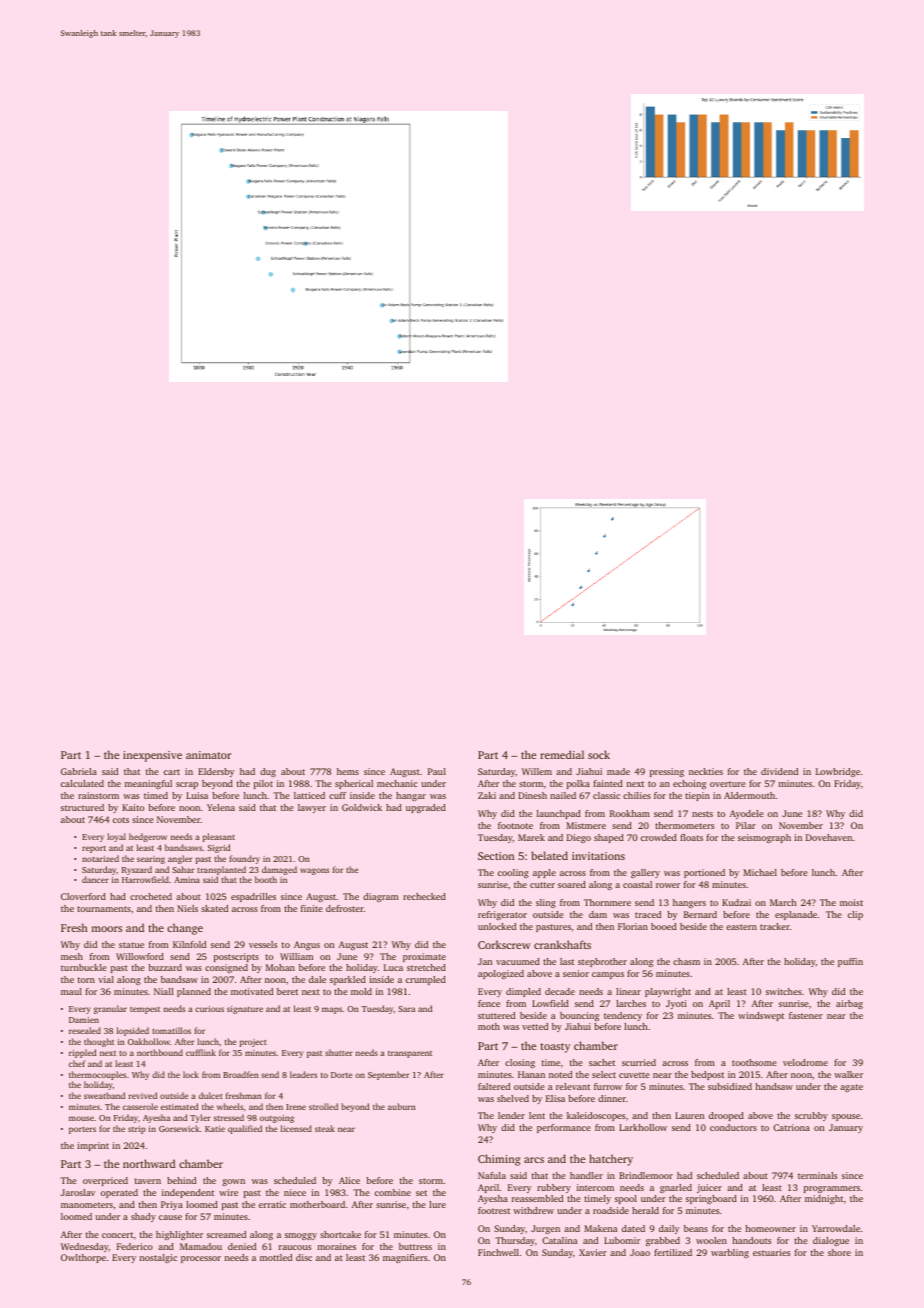 This screenshot has width=924, height=1308. I want to click on puffin, so click(850, 962).
